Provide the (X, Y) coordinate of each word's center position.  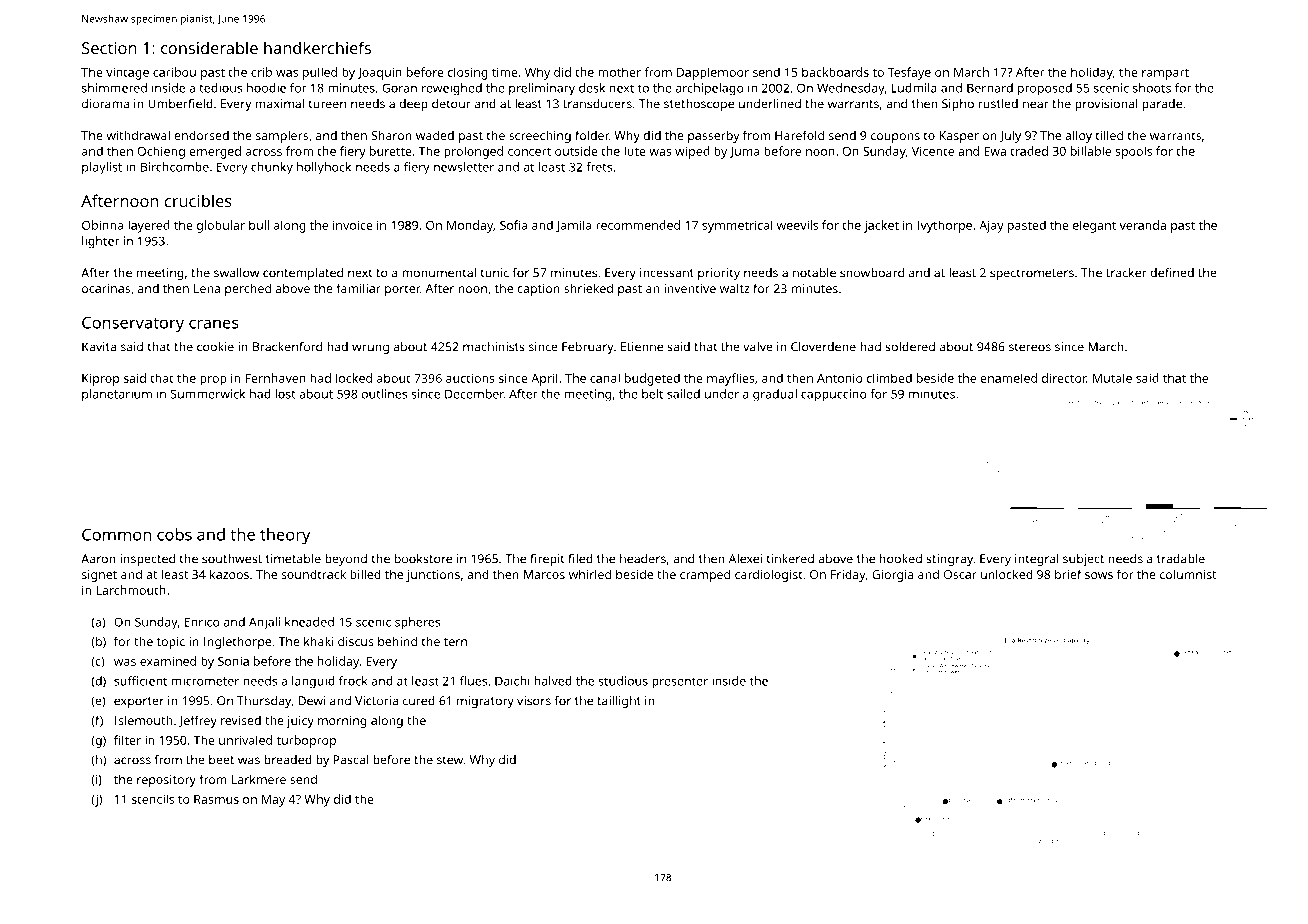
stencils (153, 799)
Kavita (99, 347)
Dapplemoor (713, 73)
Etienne (642, 347)
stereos (1030, 347)
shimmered (114, 88)
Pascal (350, 760)
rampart (1165, 74)
